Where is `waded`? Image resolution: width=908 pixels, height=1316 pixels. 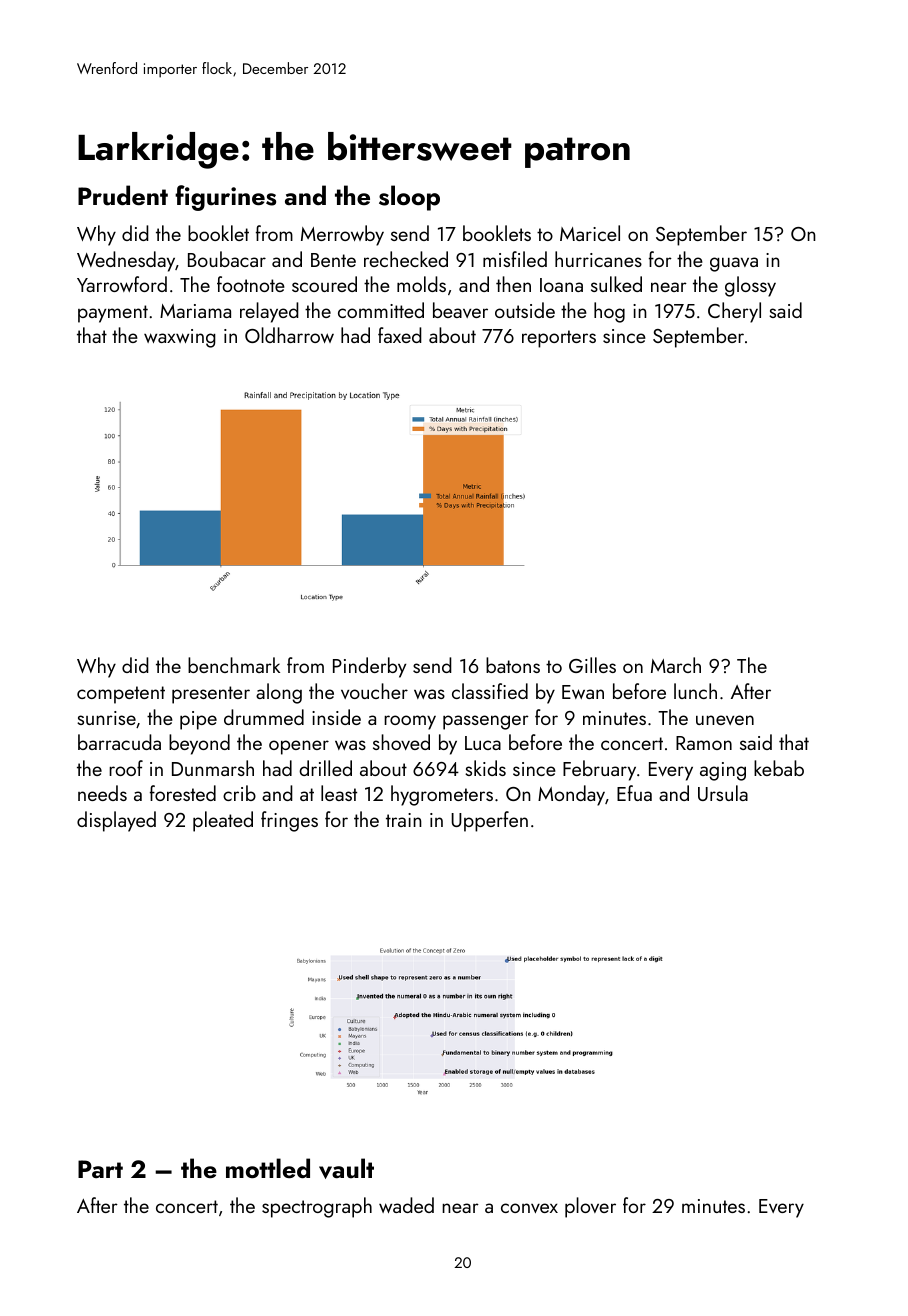
waded is located at coordinates (406, 1205).
